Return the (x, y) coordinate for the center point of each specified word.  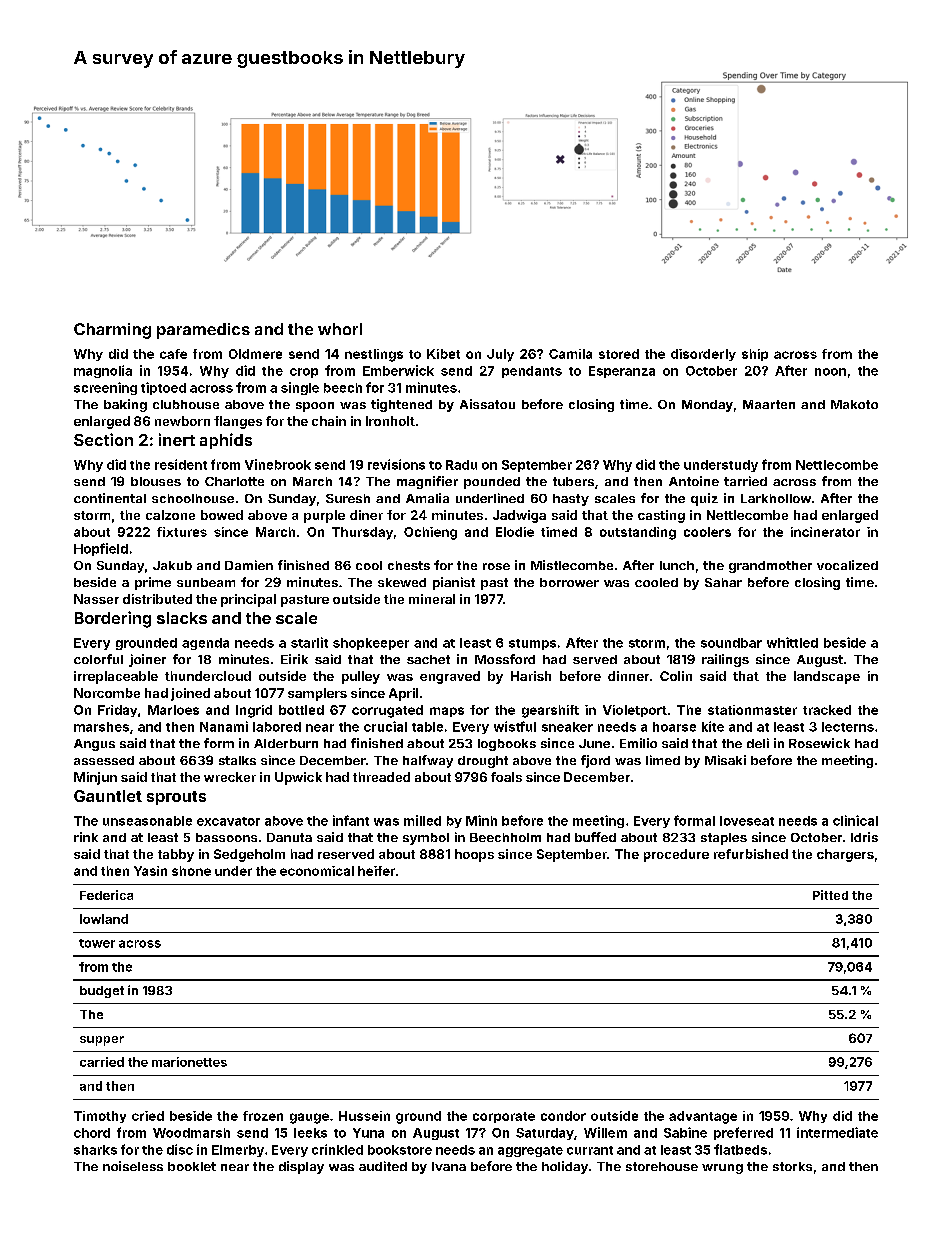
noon (830, 372)
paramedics (203, 331)
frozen (263, 1116)
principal (248, 600)
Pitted (830, 895)
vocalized (847, 565)
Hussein (364, 1116)
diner (366, 515)
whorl (340, 329)
